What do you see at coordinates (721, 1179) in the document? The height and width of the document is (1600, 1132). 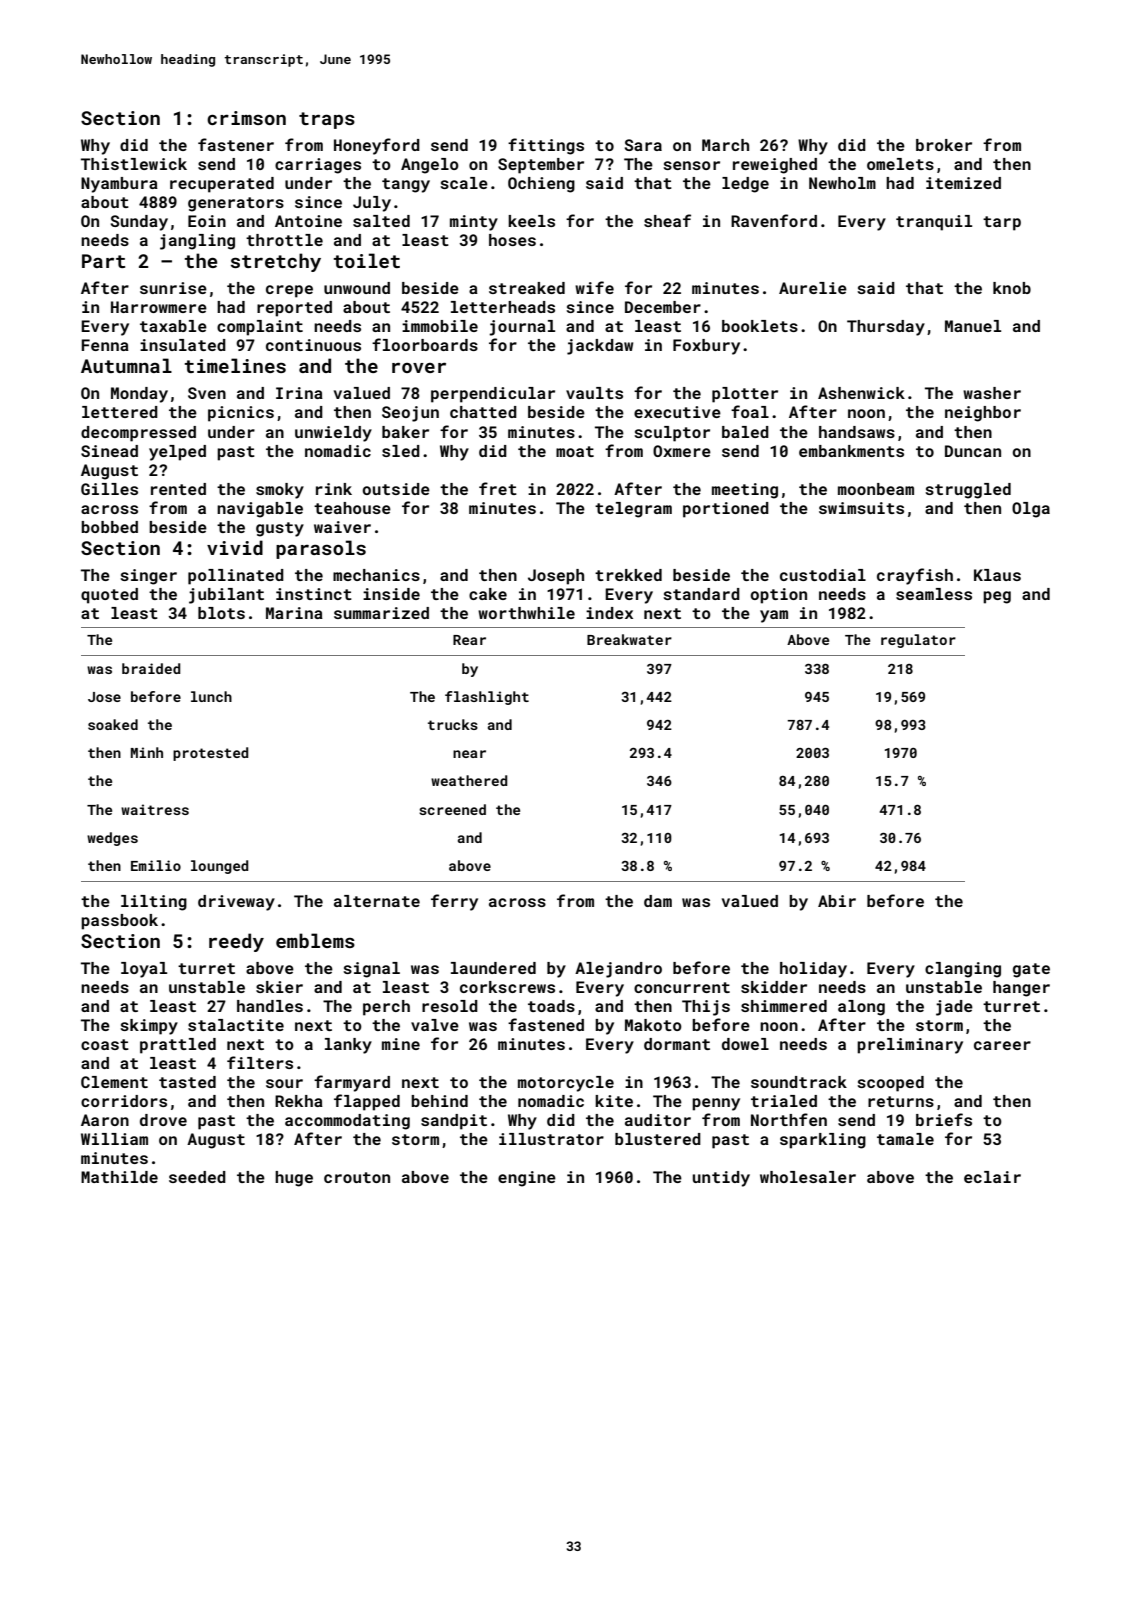 I see `untidy` at bounding box center [721, 1179].
